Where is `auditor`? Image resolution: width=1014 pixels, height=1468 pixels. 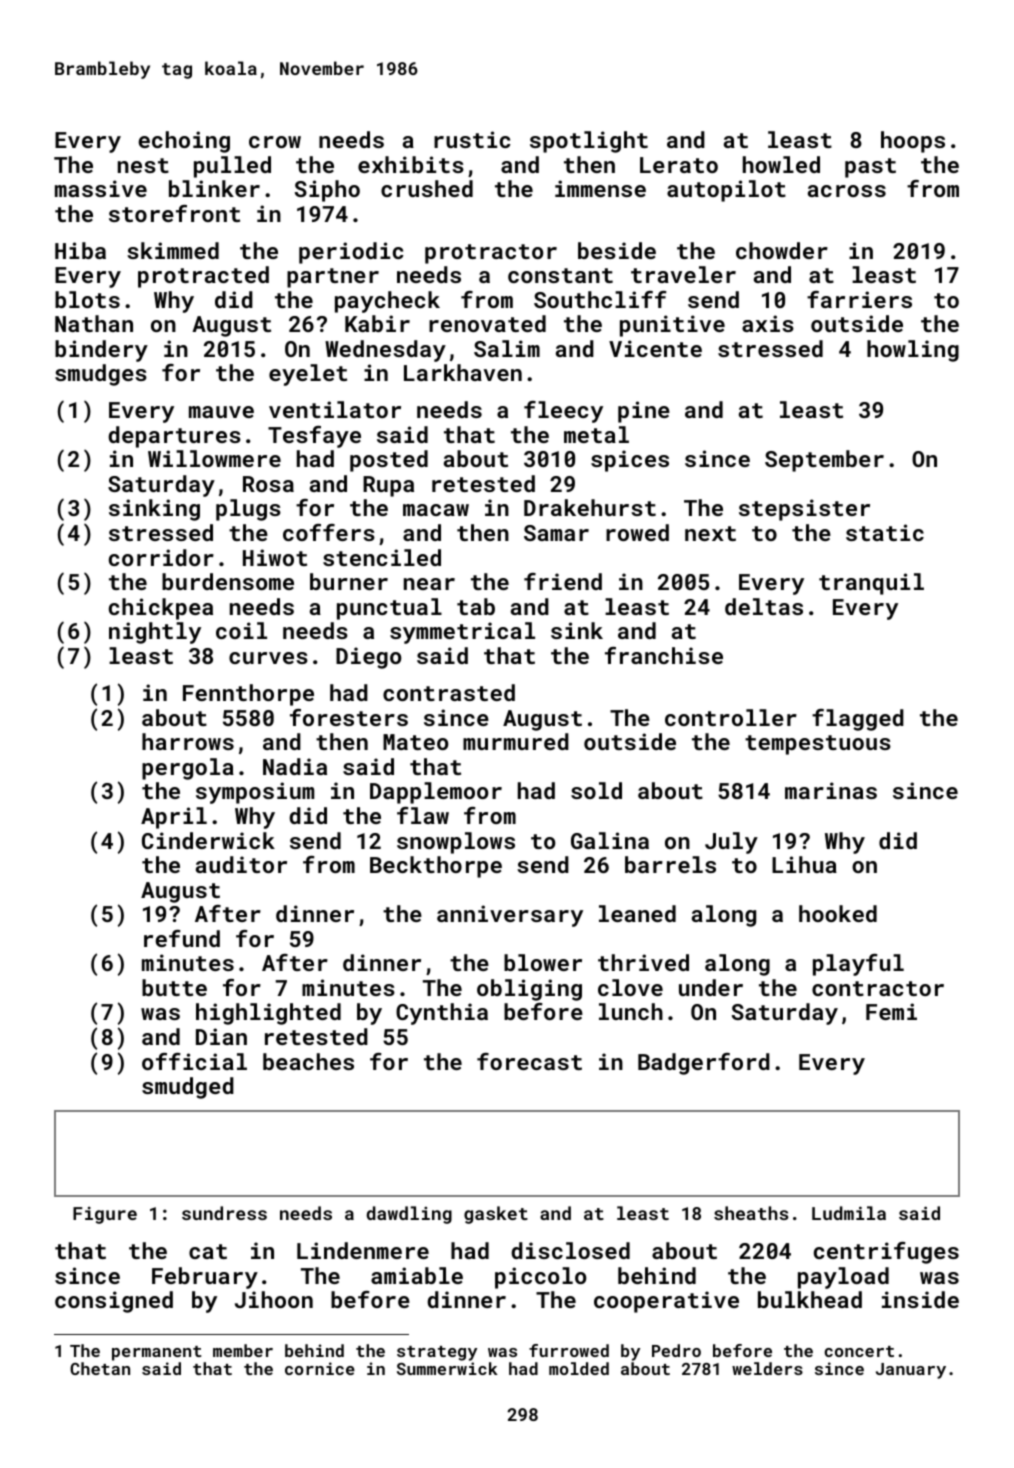
auditor is located at coordinates (241, 864).
